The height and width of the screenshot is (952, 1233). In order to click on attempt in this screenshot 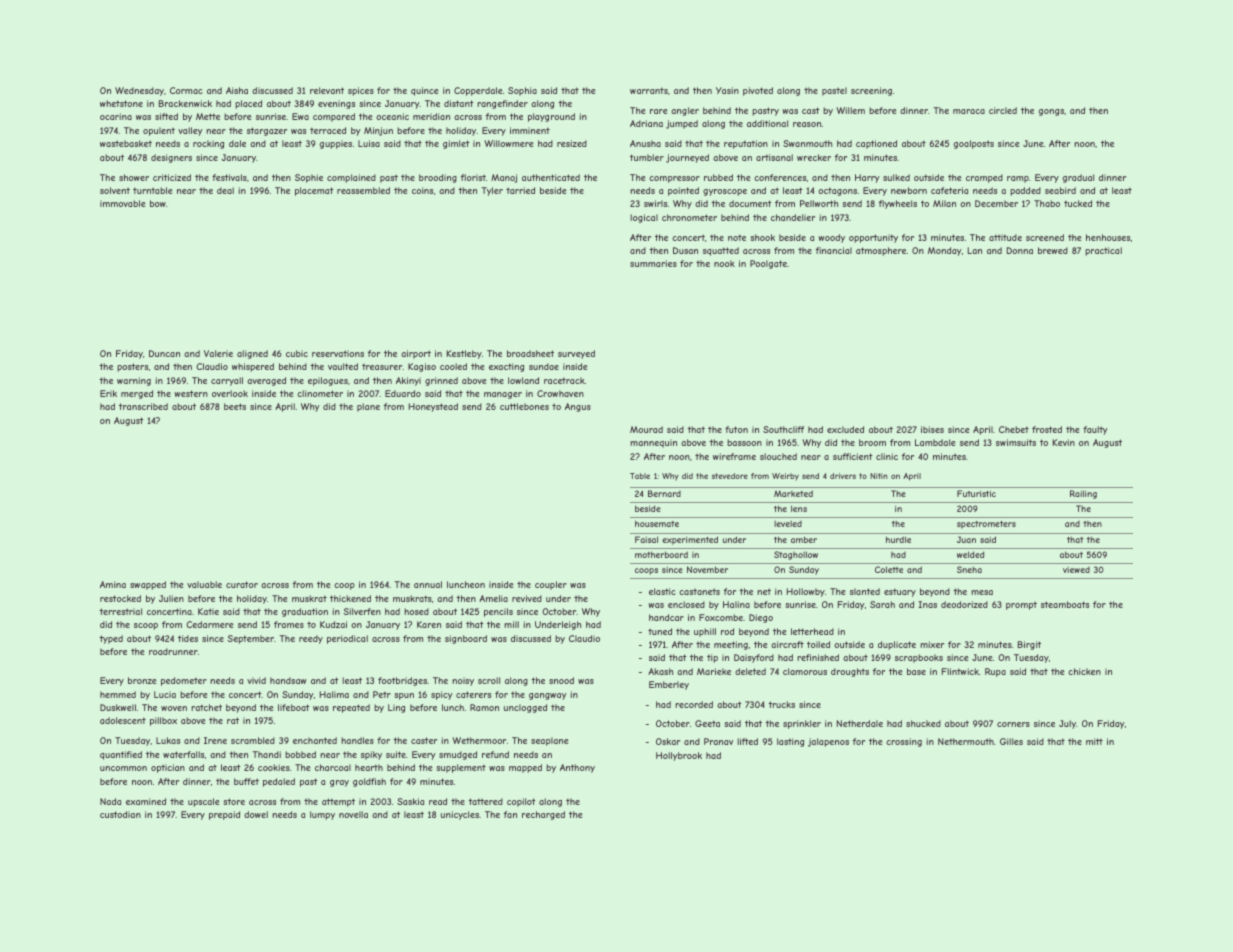, I will do `click(338, 802)`.
